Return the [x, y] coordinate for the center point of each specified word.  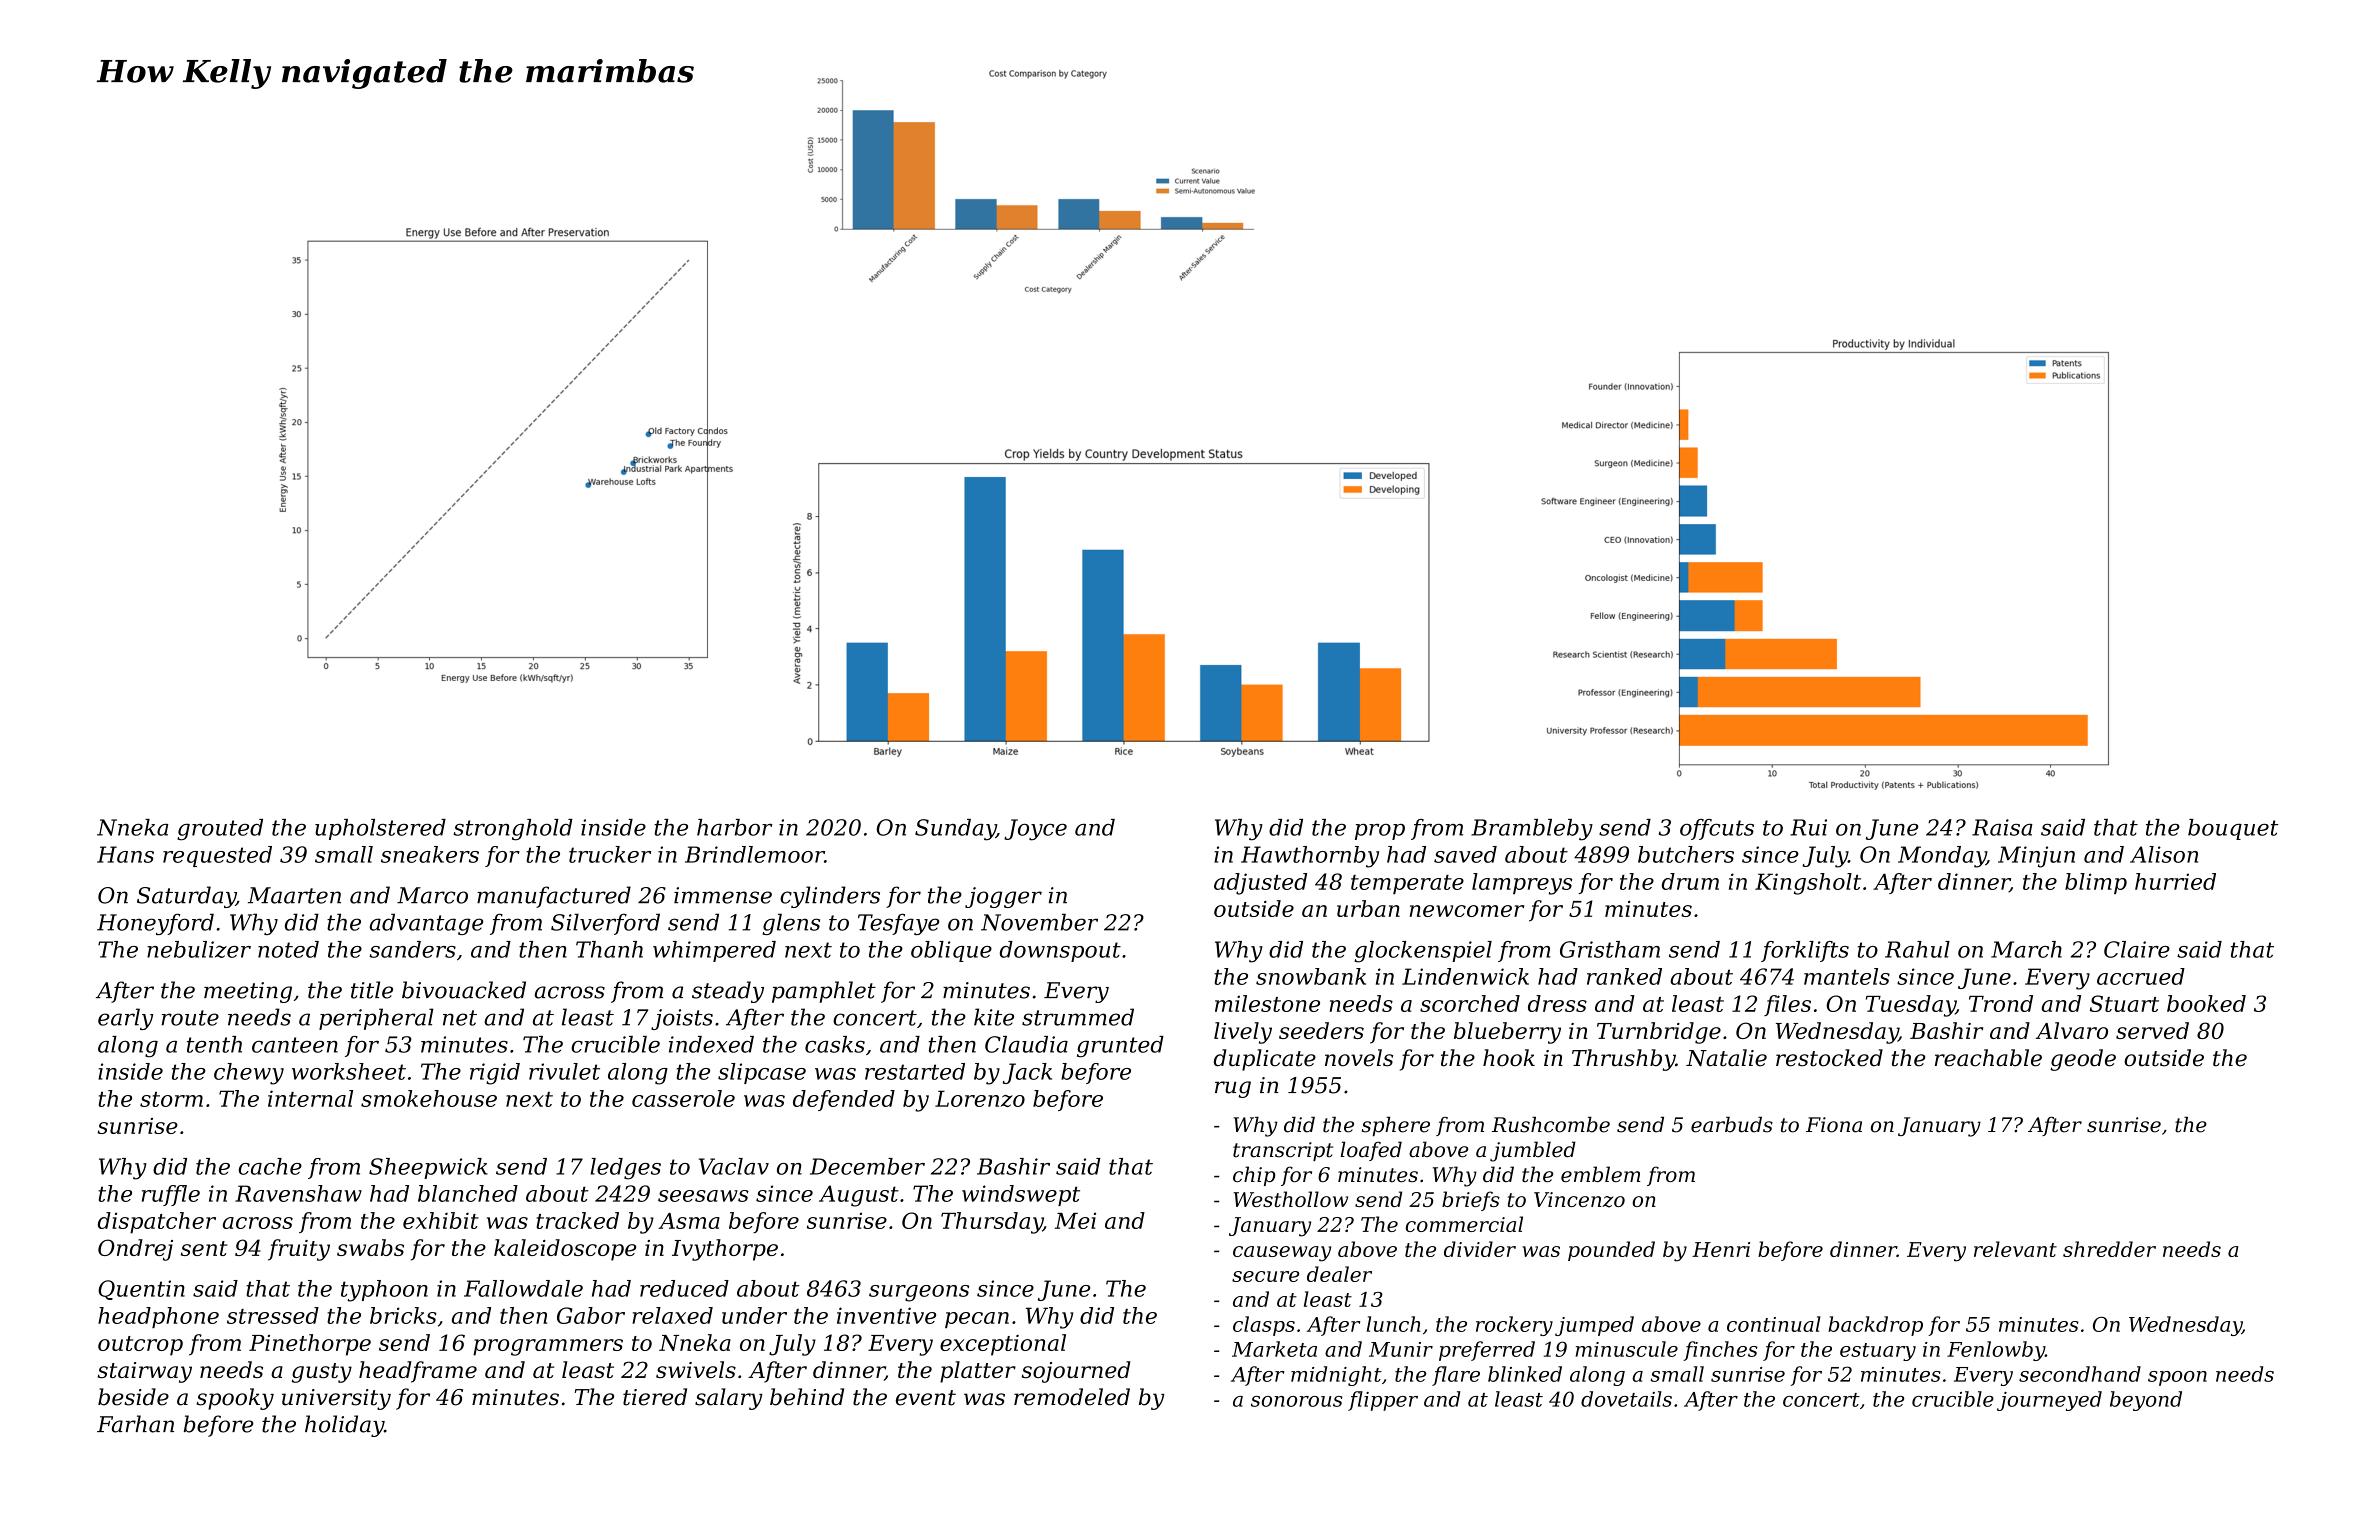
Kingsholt [1808, 884]
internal [310, 1098]
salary [729, 1399]
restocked [1829, 1058]
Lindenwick [1465, 976]
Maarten [294, 895]
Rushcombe [1551, 1125]
